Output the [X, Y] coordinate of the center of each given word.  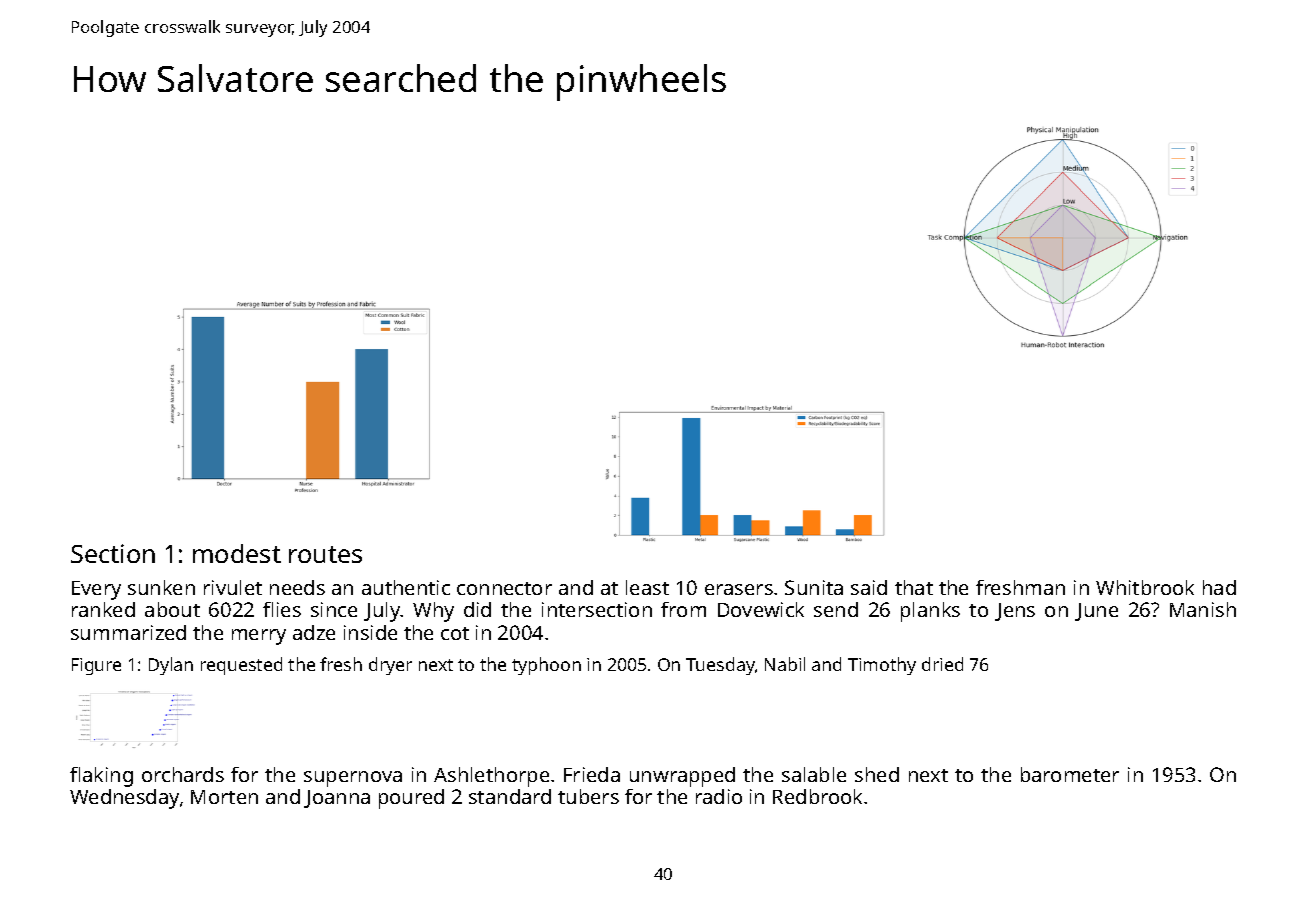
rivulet [233, 587]
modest [237, 553]
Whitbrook [1145, 587]
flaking [101, 777]
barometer [1070, 774]
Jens [1015, 612]
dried [942, 664]
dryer [390, 666]
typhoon [546, 666]
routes [325, 554]
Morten [224, 797]
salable [814, 774]
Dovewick [761, 609]
